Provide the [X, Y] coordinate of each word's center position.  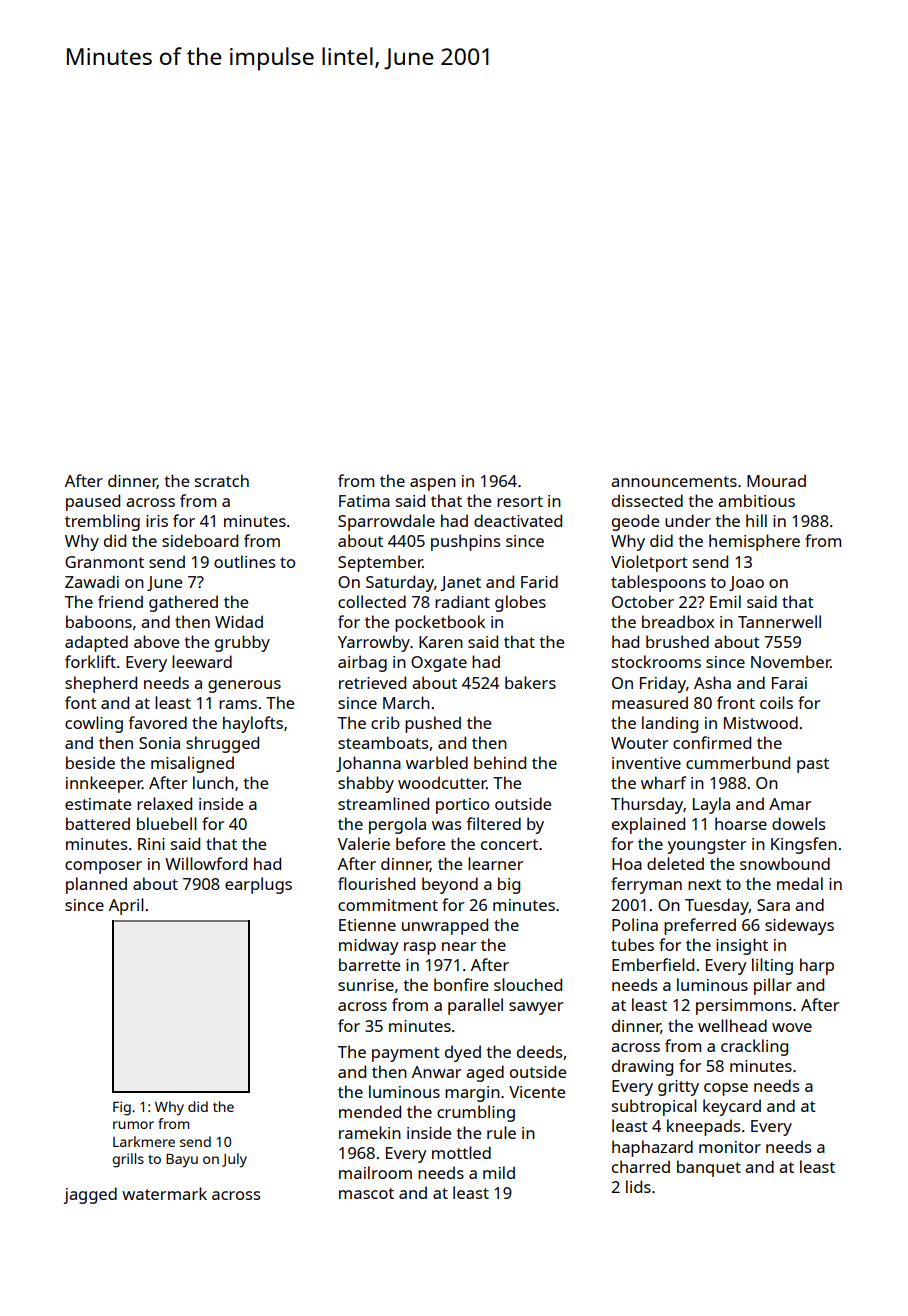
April [126, 906]
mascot [366, 1193]
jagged [90, 1195]
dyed [463, 1053]
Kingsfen [804, 845]
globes [520, 603]
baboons [99, 621]
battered [98, 823]
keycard [732, 1107]
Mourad [776, 480]
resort [520, 501]
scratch [222, 480]
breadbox [678, 621]
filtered [494, 823]
